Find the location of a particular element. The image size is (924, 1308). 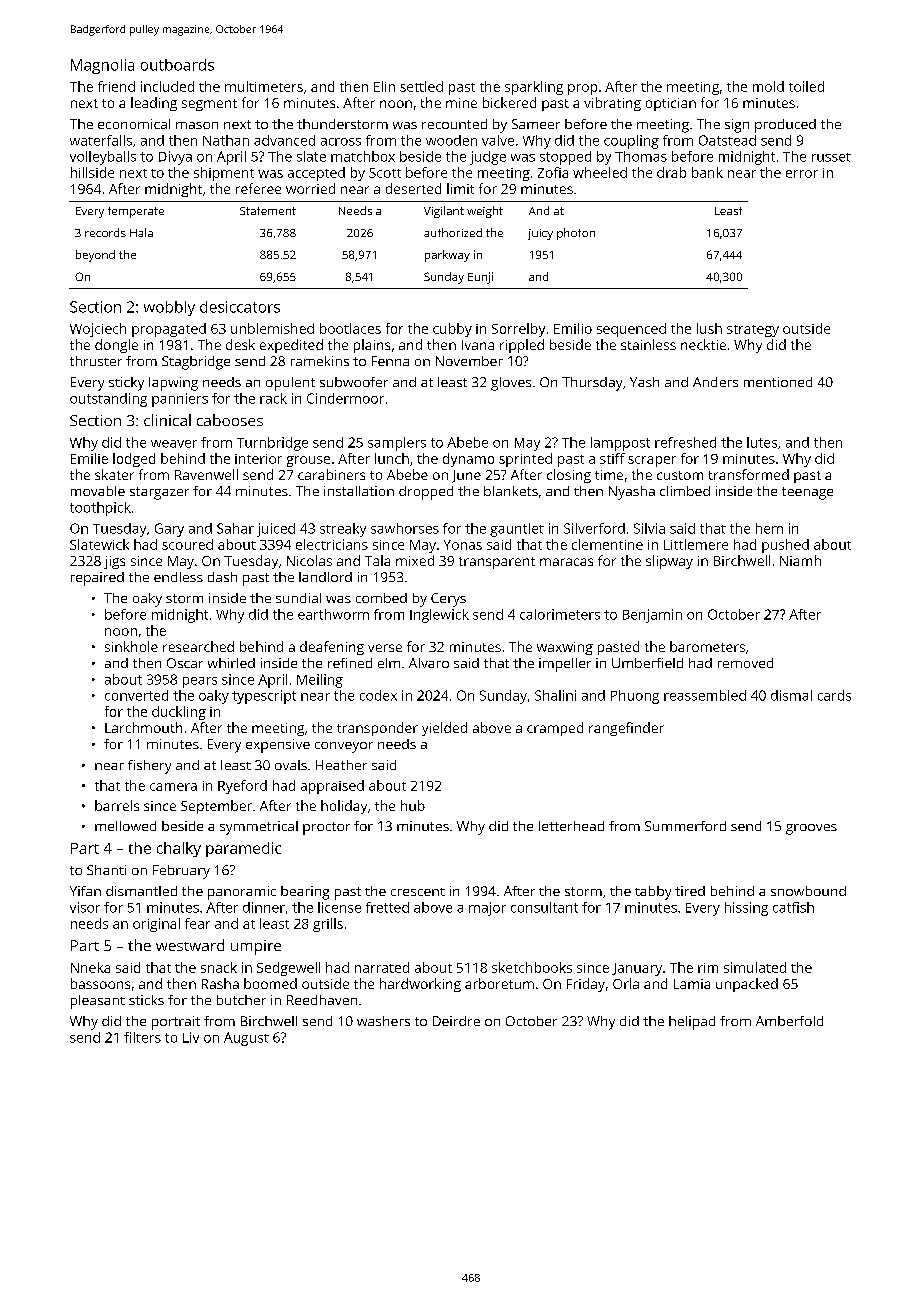

error is located at coordinates (802, 174).
